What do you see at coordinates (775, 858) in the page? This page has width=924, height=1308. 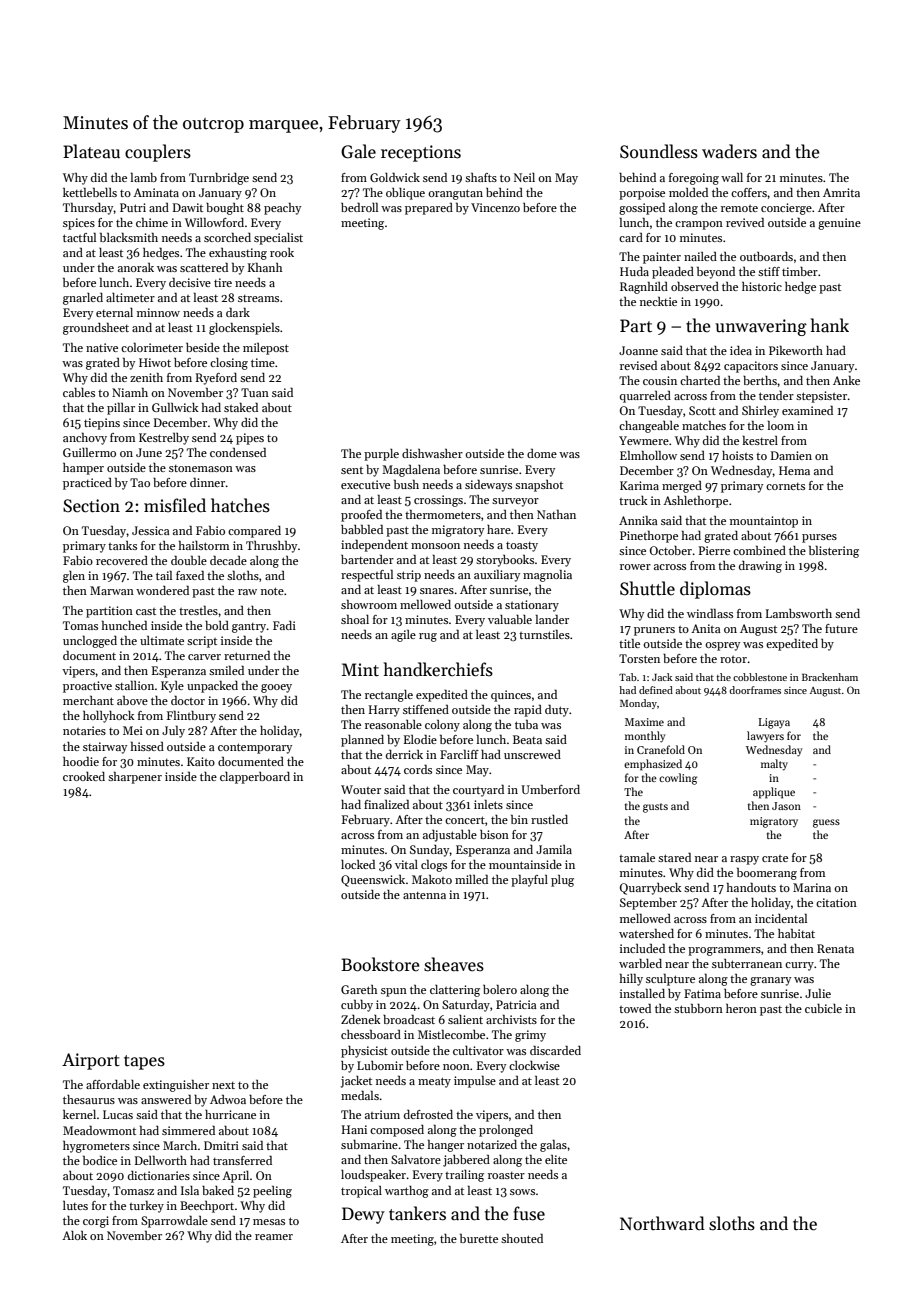 I see `crate` at bounding box center [775, 858].
